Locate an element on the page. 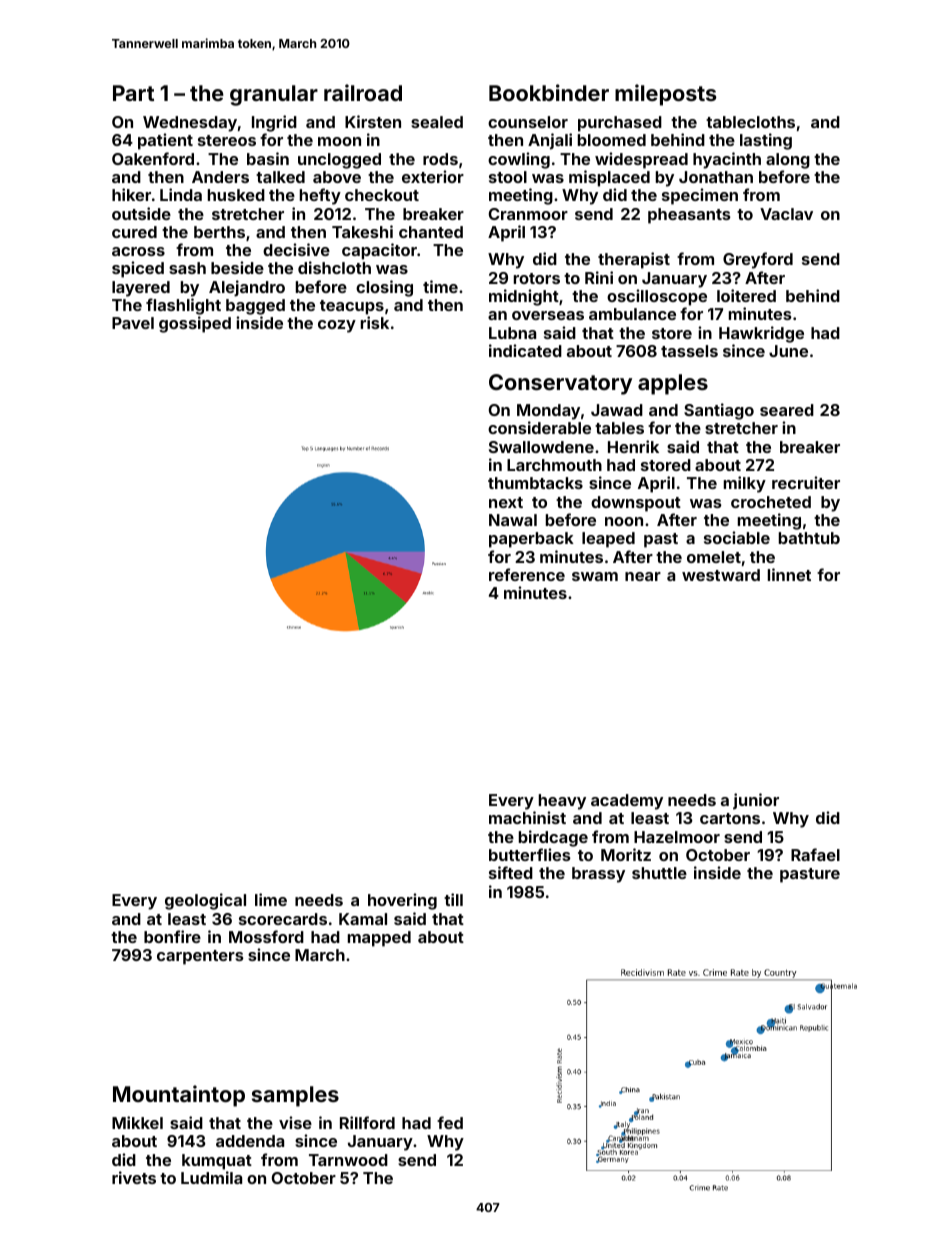  geological is located at coordinates (205, 901).
